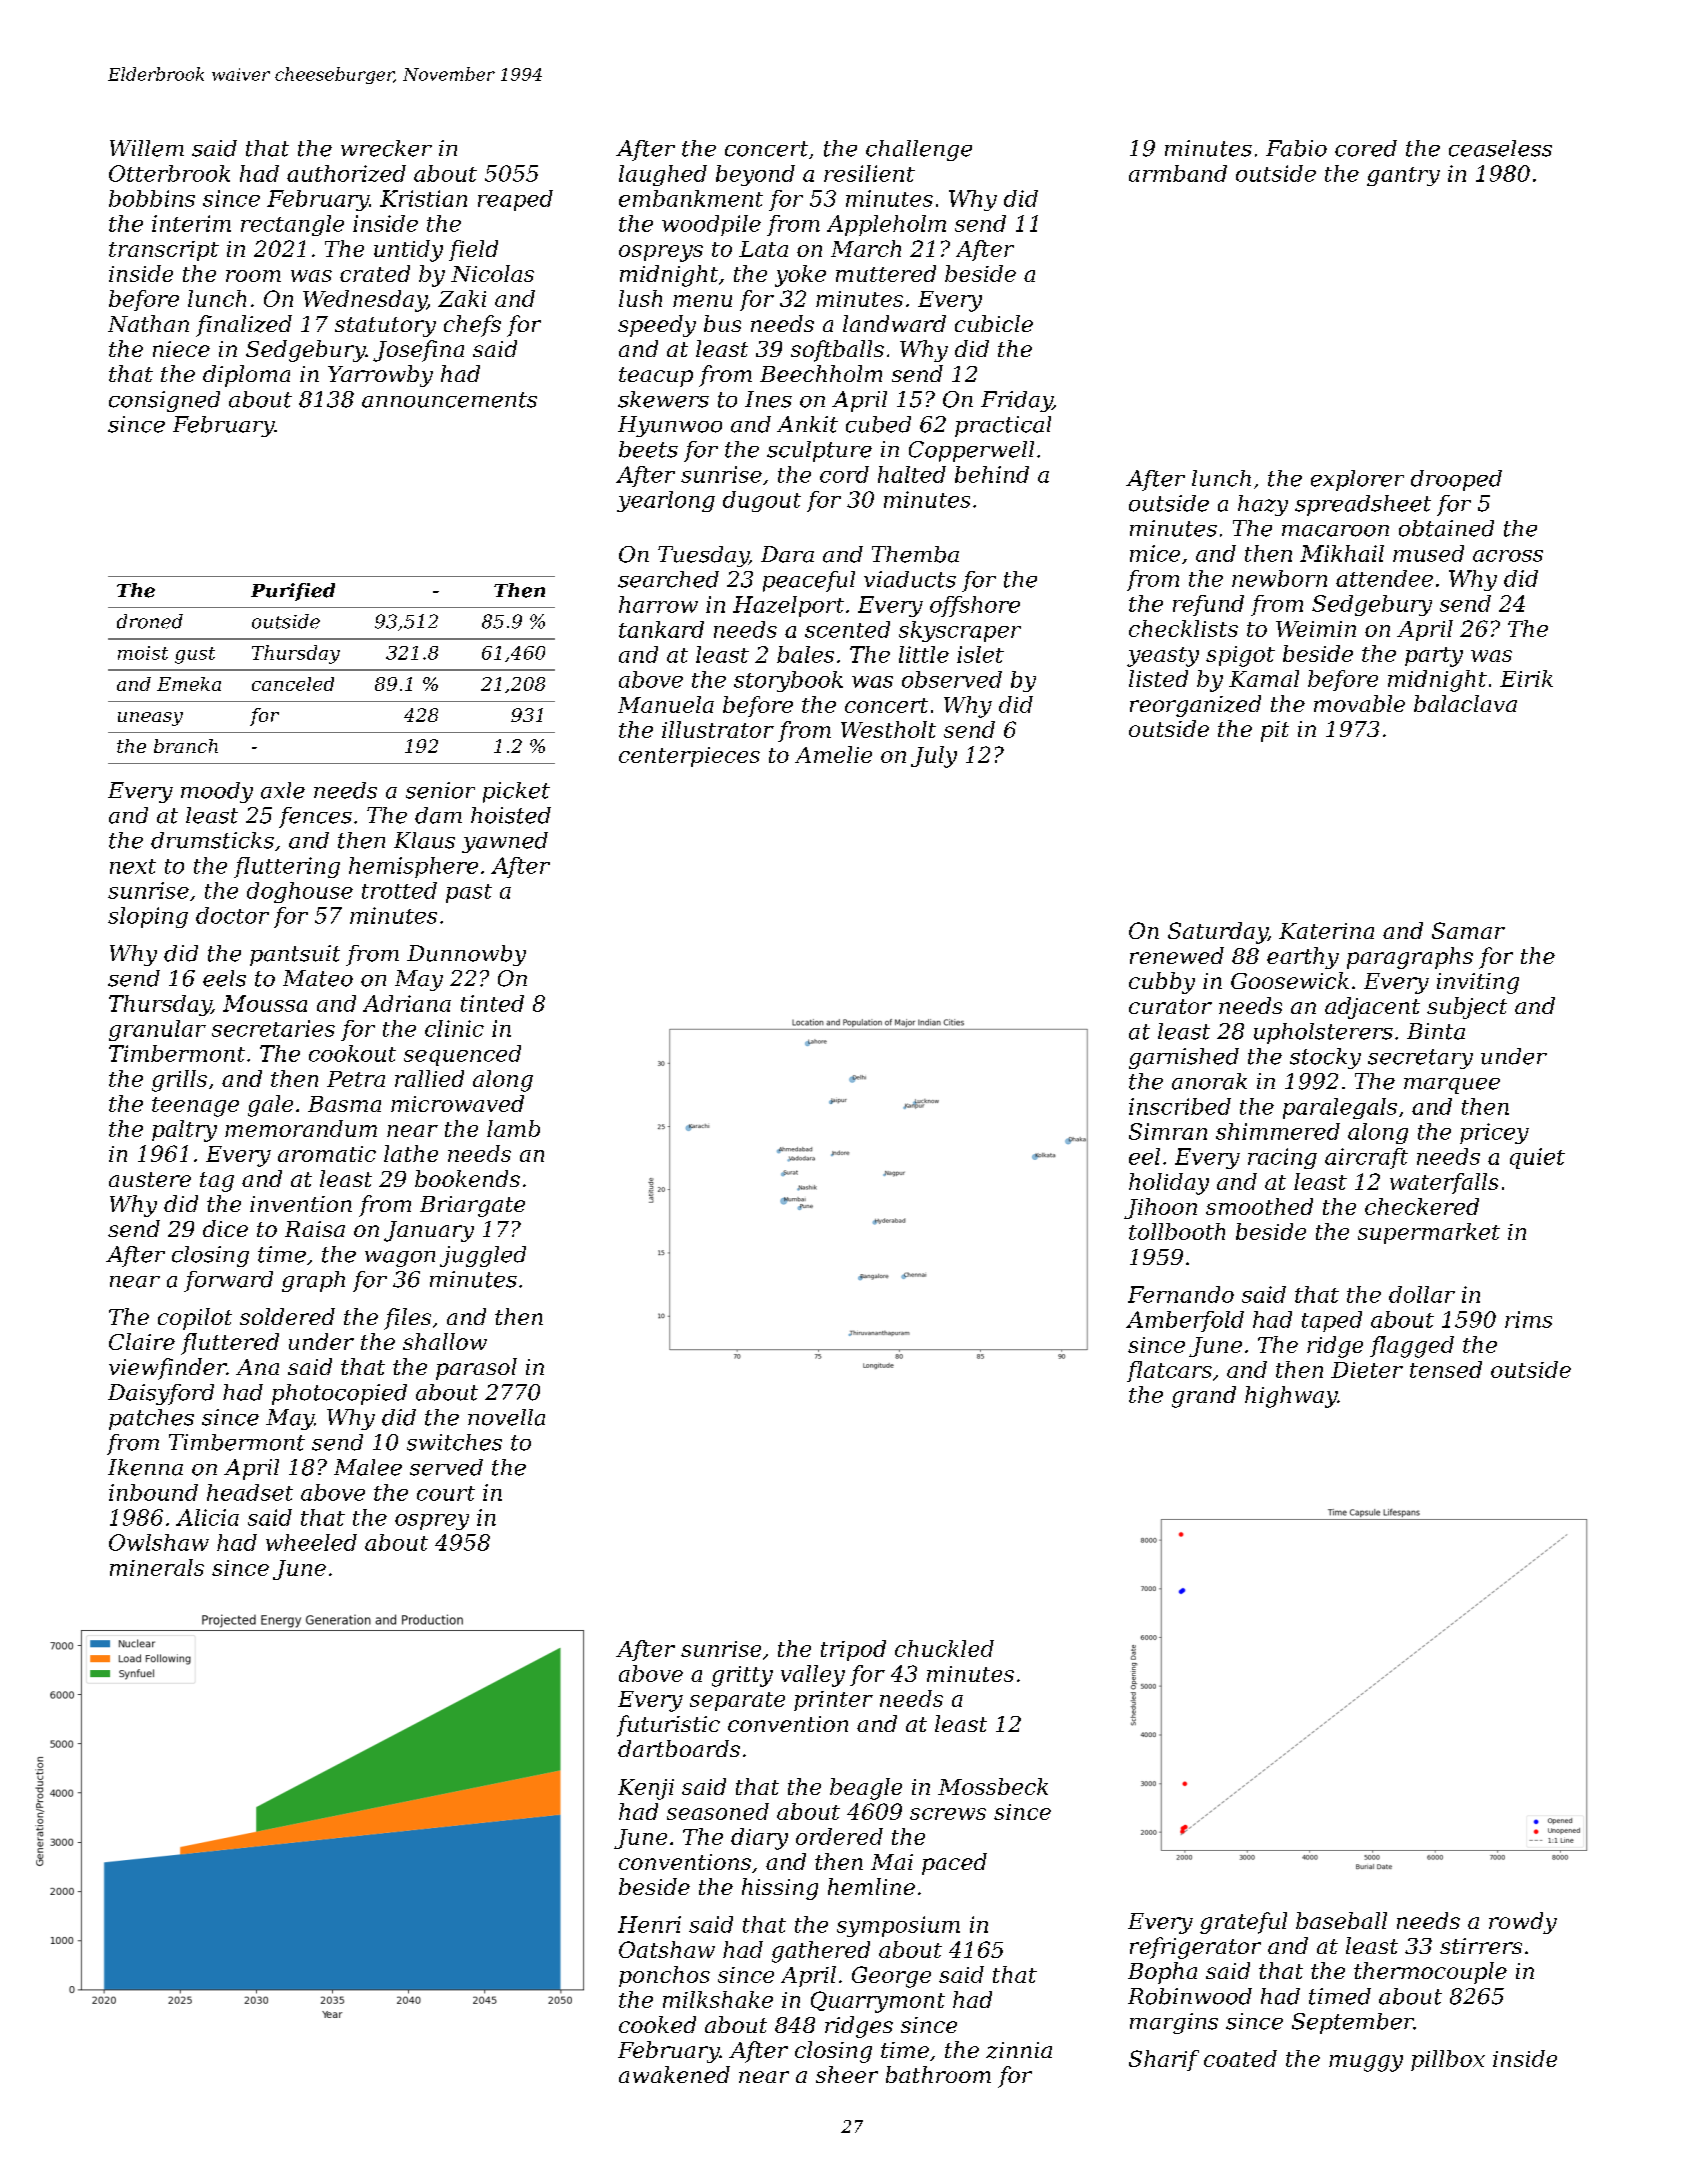 This page has width=1683, height=2178. I want to click on harrow, so click(658, 604).
